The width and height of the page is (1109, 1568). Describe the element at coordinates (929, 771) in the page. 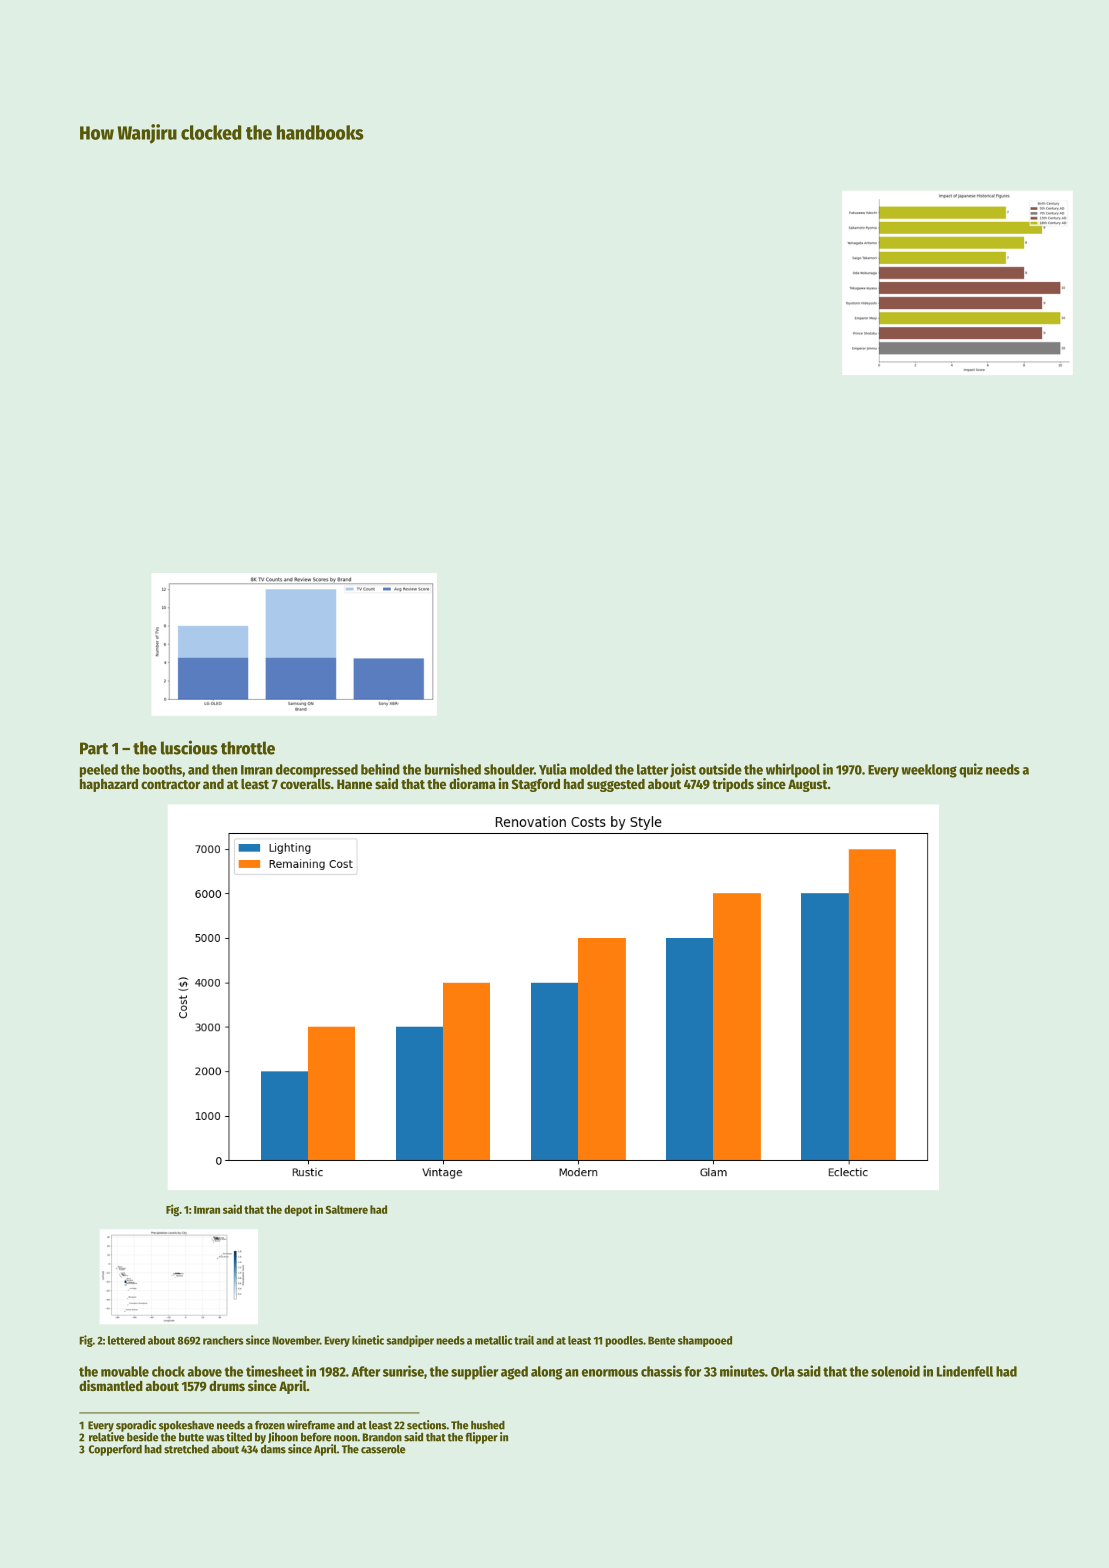

I see `weeklong` at that location.
